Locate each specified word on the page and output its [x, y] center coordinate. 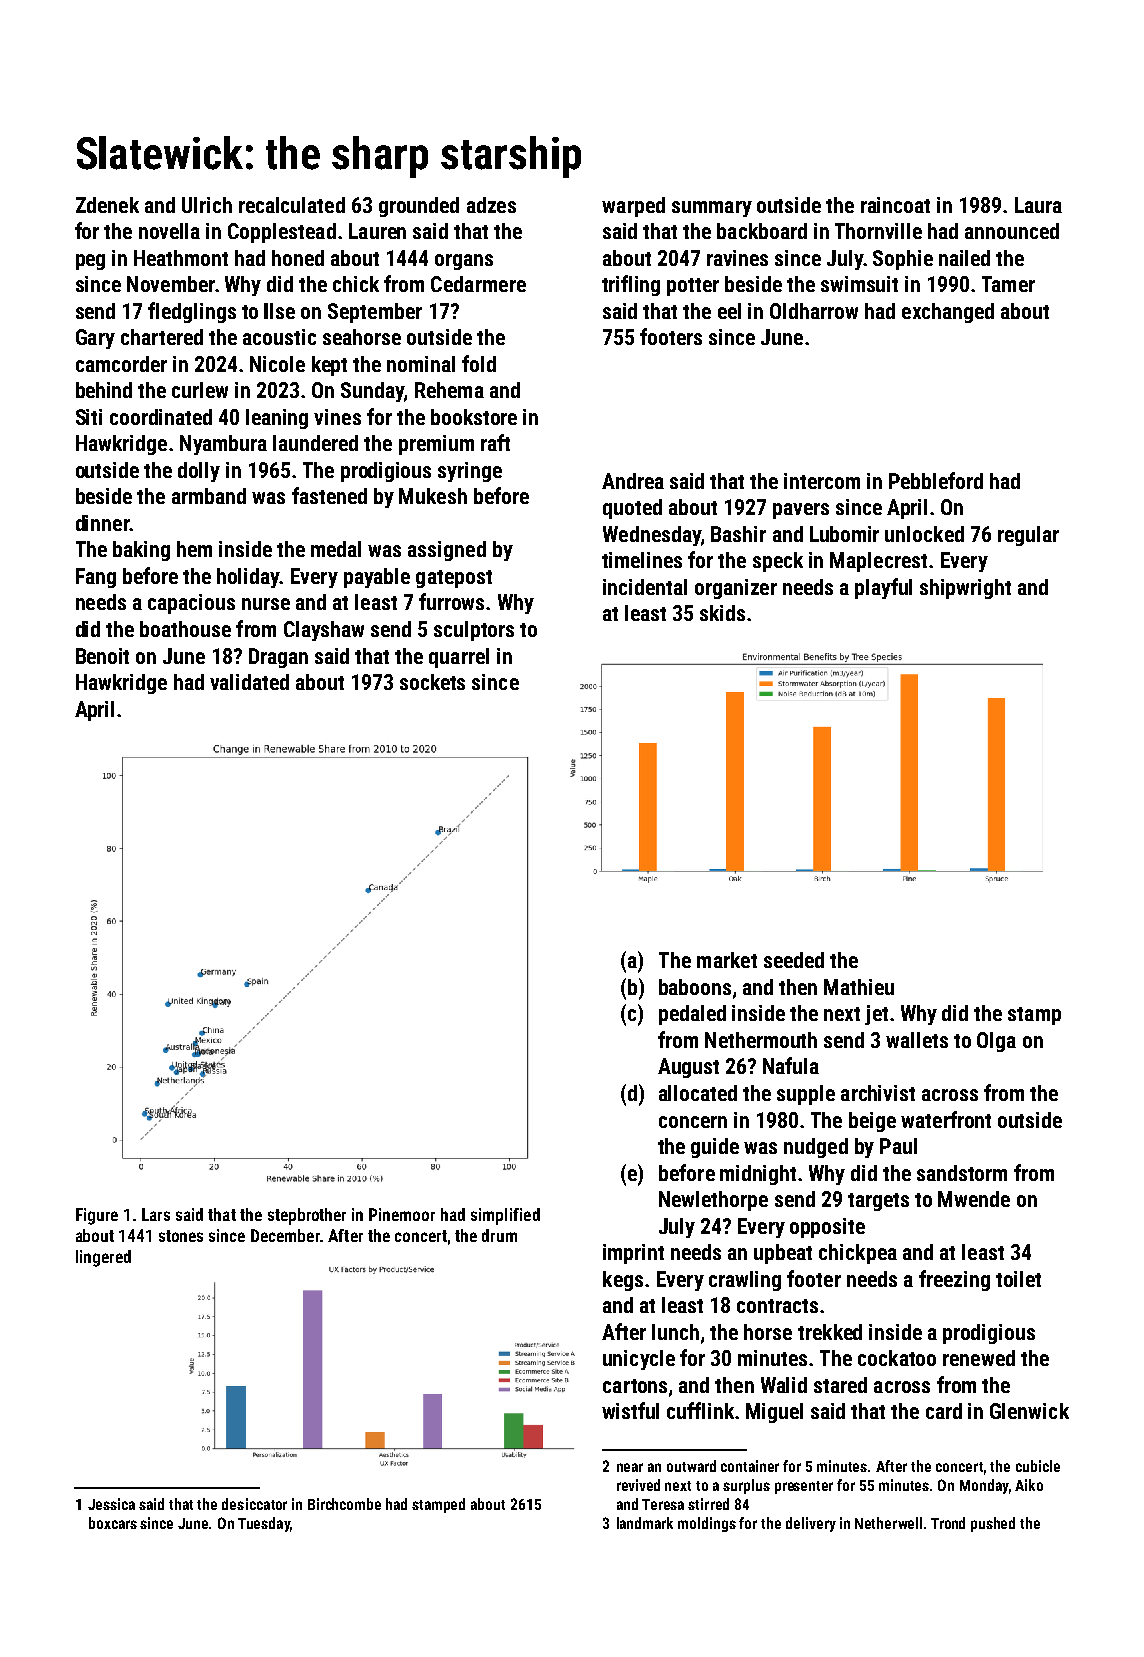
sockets [432, 682]
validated [249, 682]
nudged [816, 1148]
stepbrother [307, 1216]
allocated [698, 1093]
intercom [822, 481]
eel [729, 311]
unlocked [924, 534]
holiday [248, 578]
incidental [645, 587]
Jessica [111, 1504]
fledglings [192, 312]
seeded [794, 960]
